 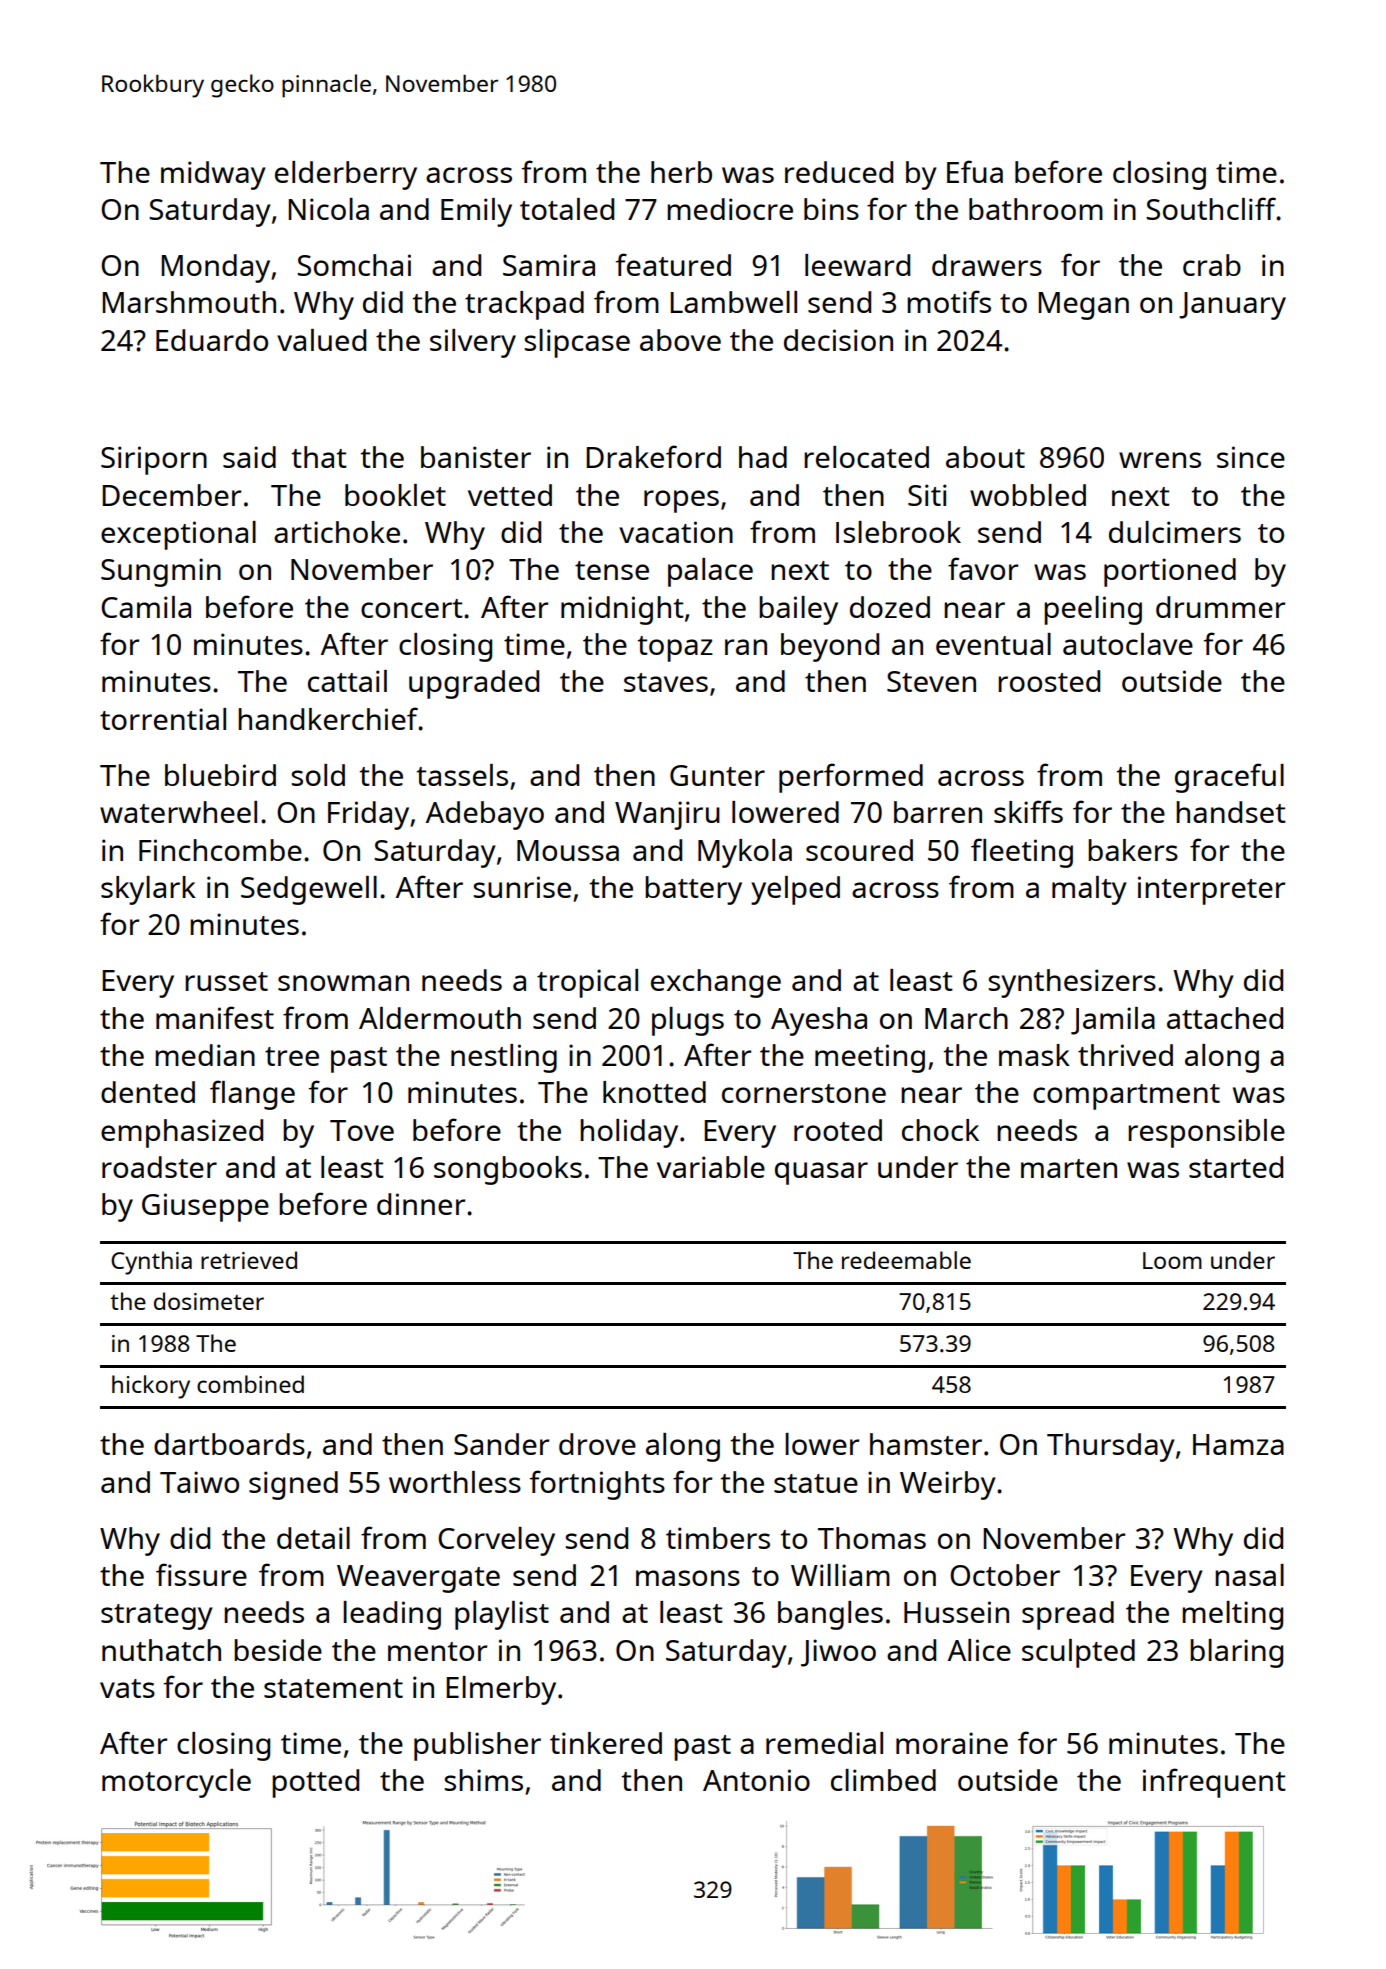 What do you see at coordinates (654, 1092) in the screenshot?
I see `knotted` at bounding box center [654, 1092].
